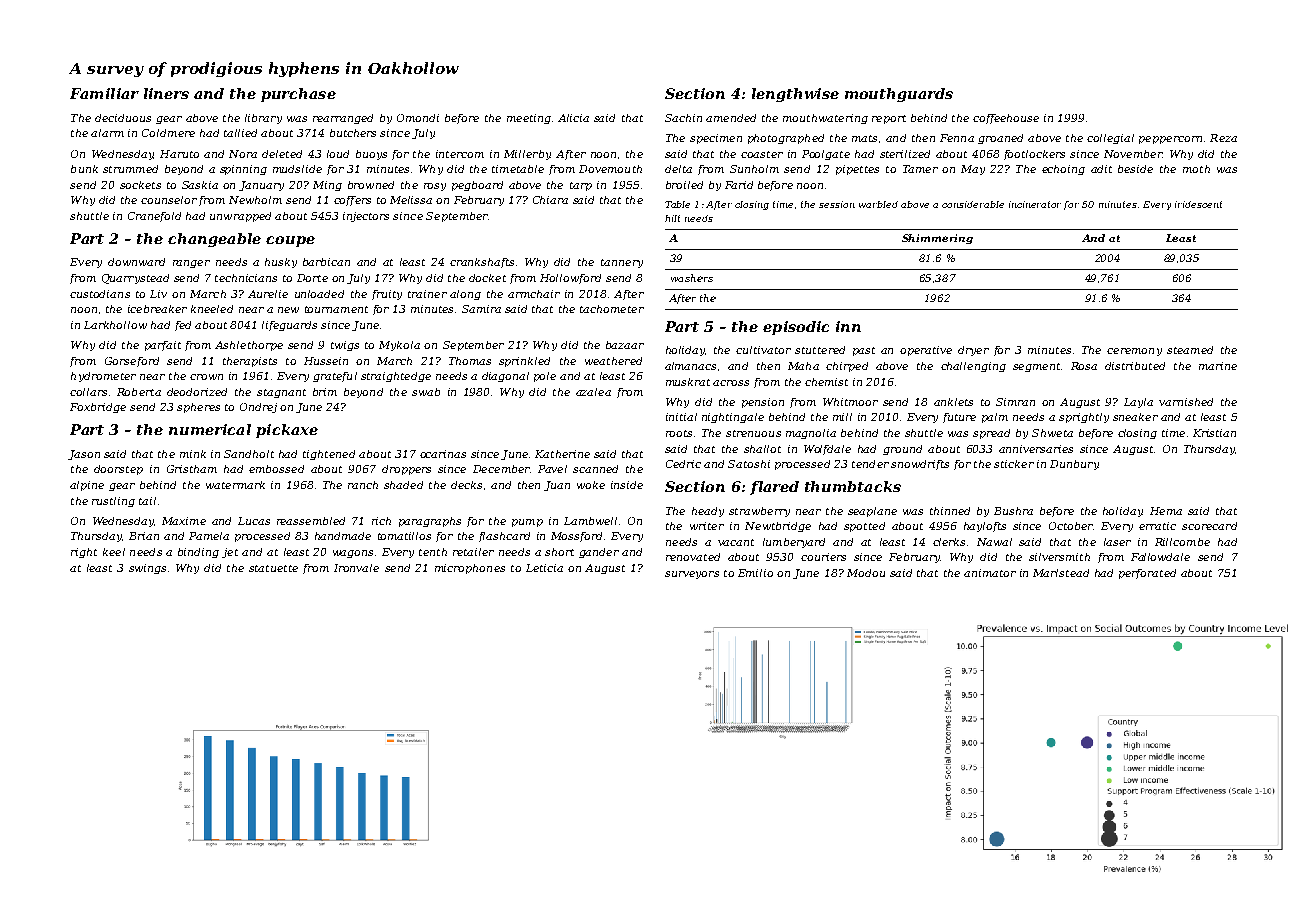 This screenshot has width=1308, height=924. What do you see at coordinates (759, 512) in the screenshot?
I see `strawberry` at bounding box center [759, 512].
